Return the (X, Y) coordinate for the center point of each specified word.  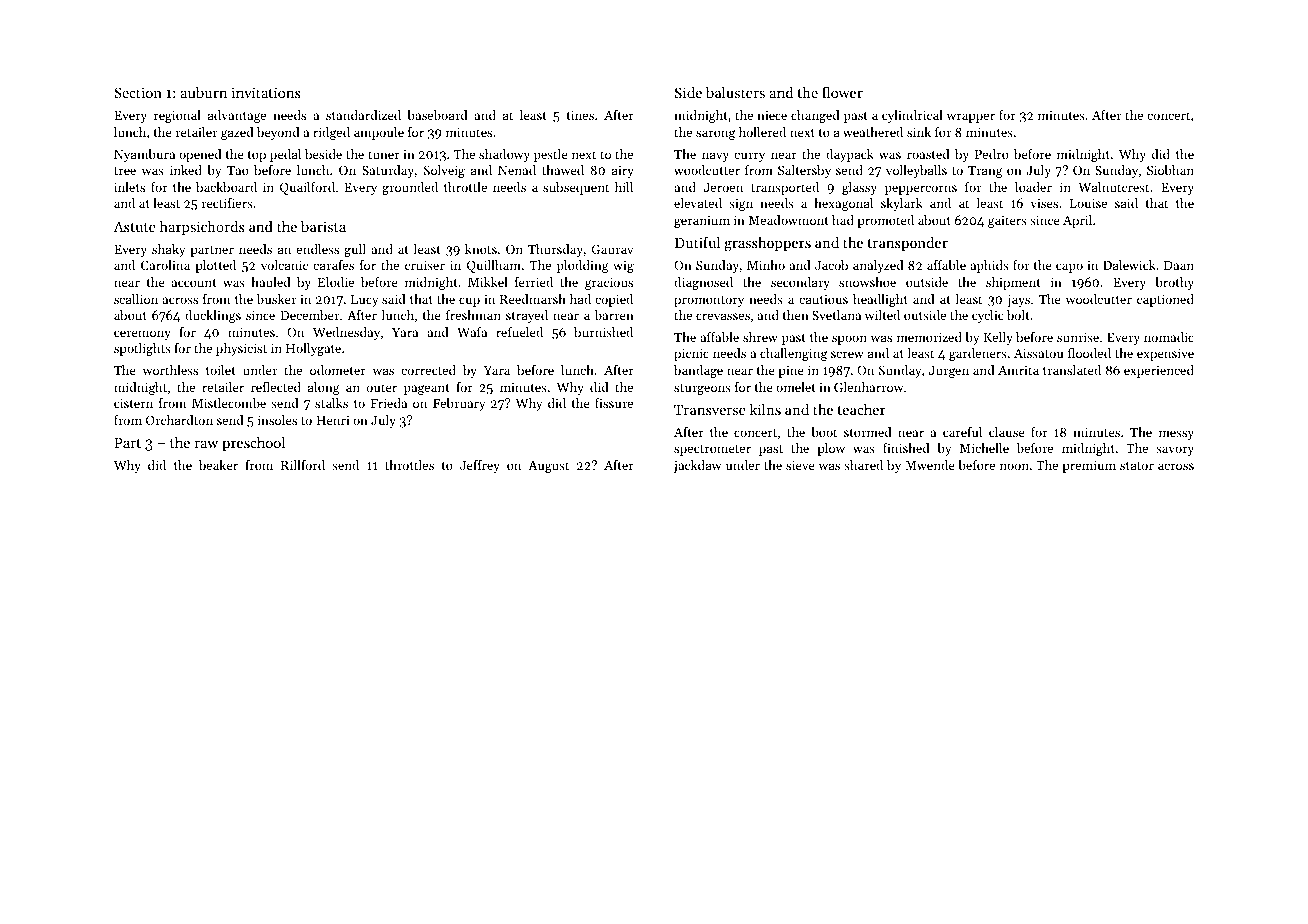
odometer (338, 370)
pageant (427, 389)
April (1077, 221)
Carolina (165, 265)
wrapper (970, 118)
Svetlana (836, 315)
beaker (218, 465)
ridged (331, 133)
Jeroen (723, 187)
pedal (285, 155)
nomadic (1169, 337)
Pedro (992, 154)
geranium (702, 222)
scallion (136, 299)
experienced (1159, 371)
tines (580, 115)
